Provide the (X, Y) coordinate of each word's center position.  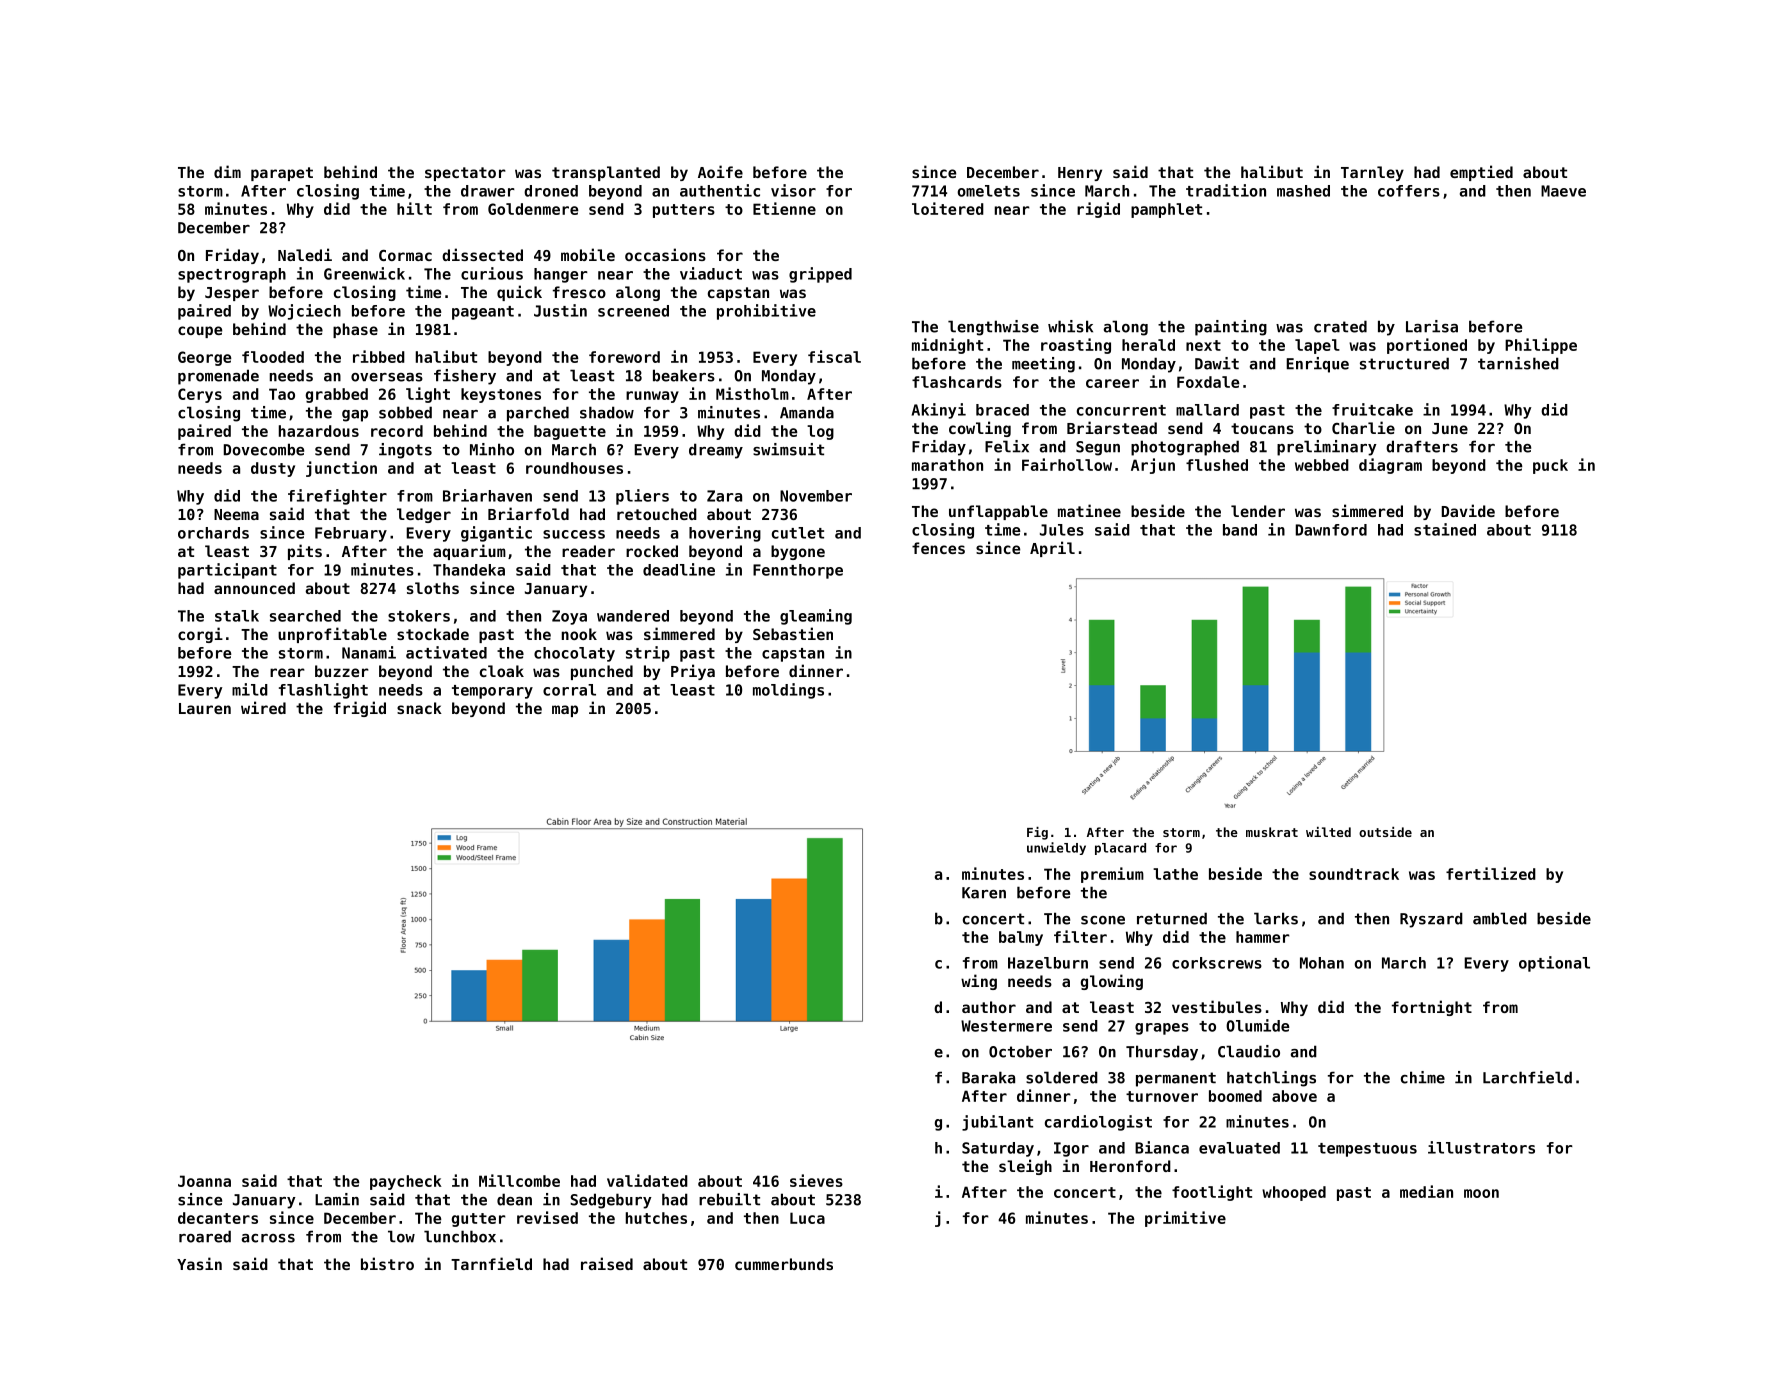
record (397, 431)
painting (1231, 328)
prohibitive (766, 312)
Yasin (199, 1263)
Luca (807, 1218)
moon (1481, 1193)
